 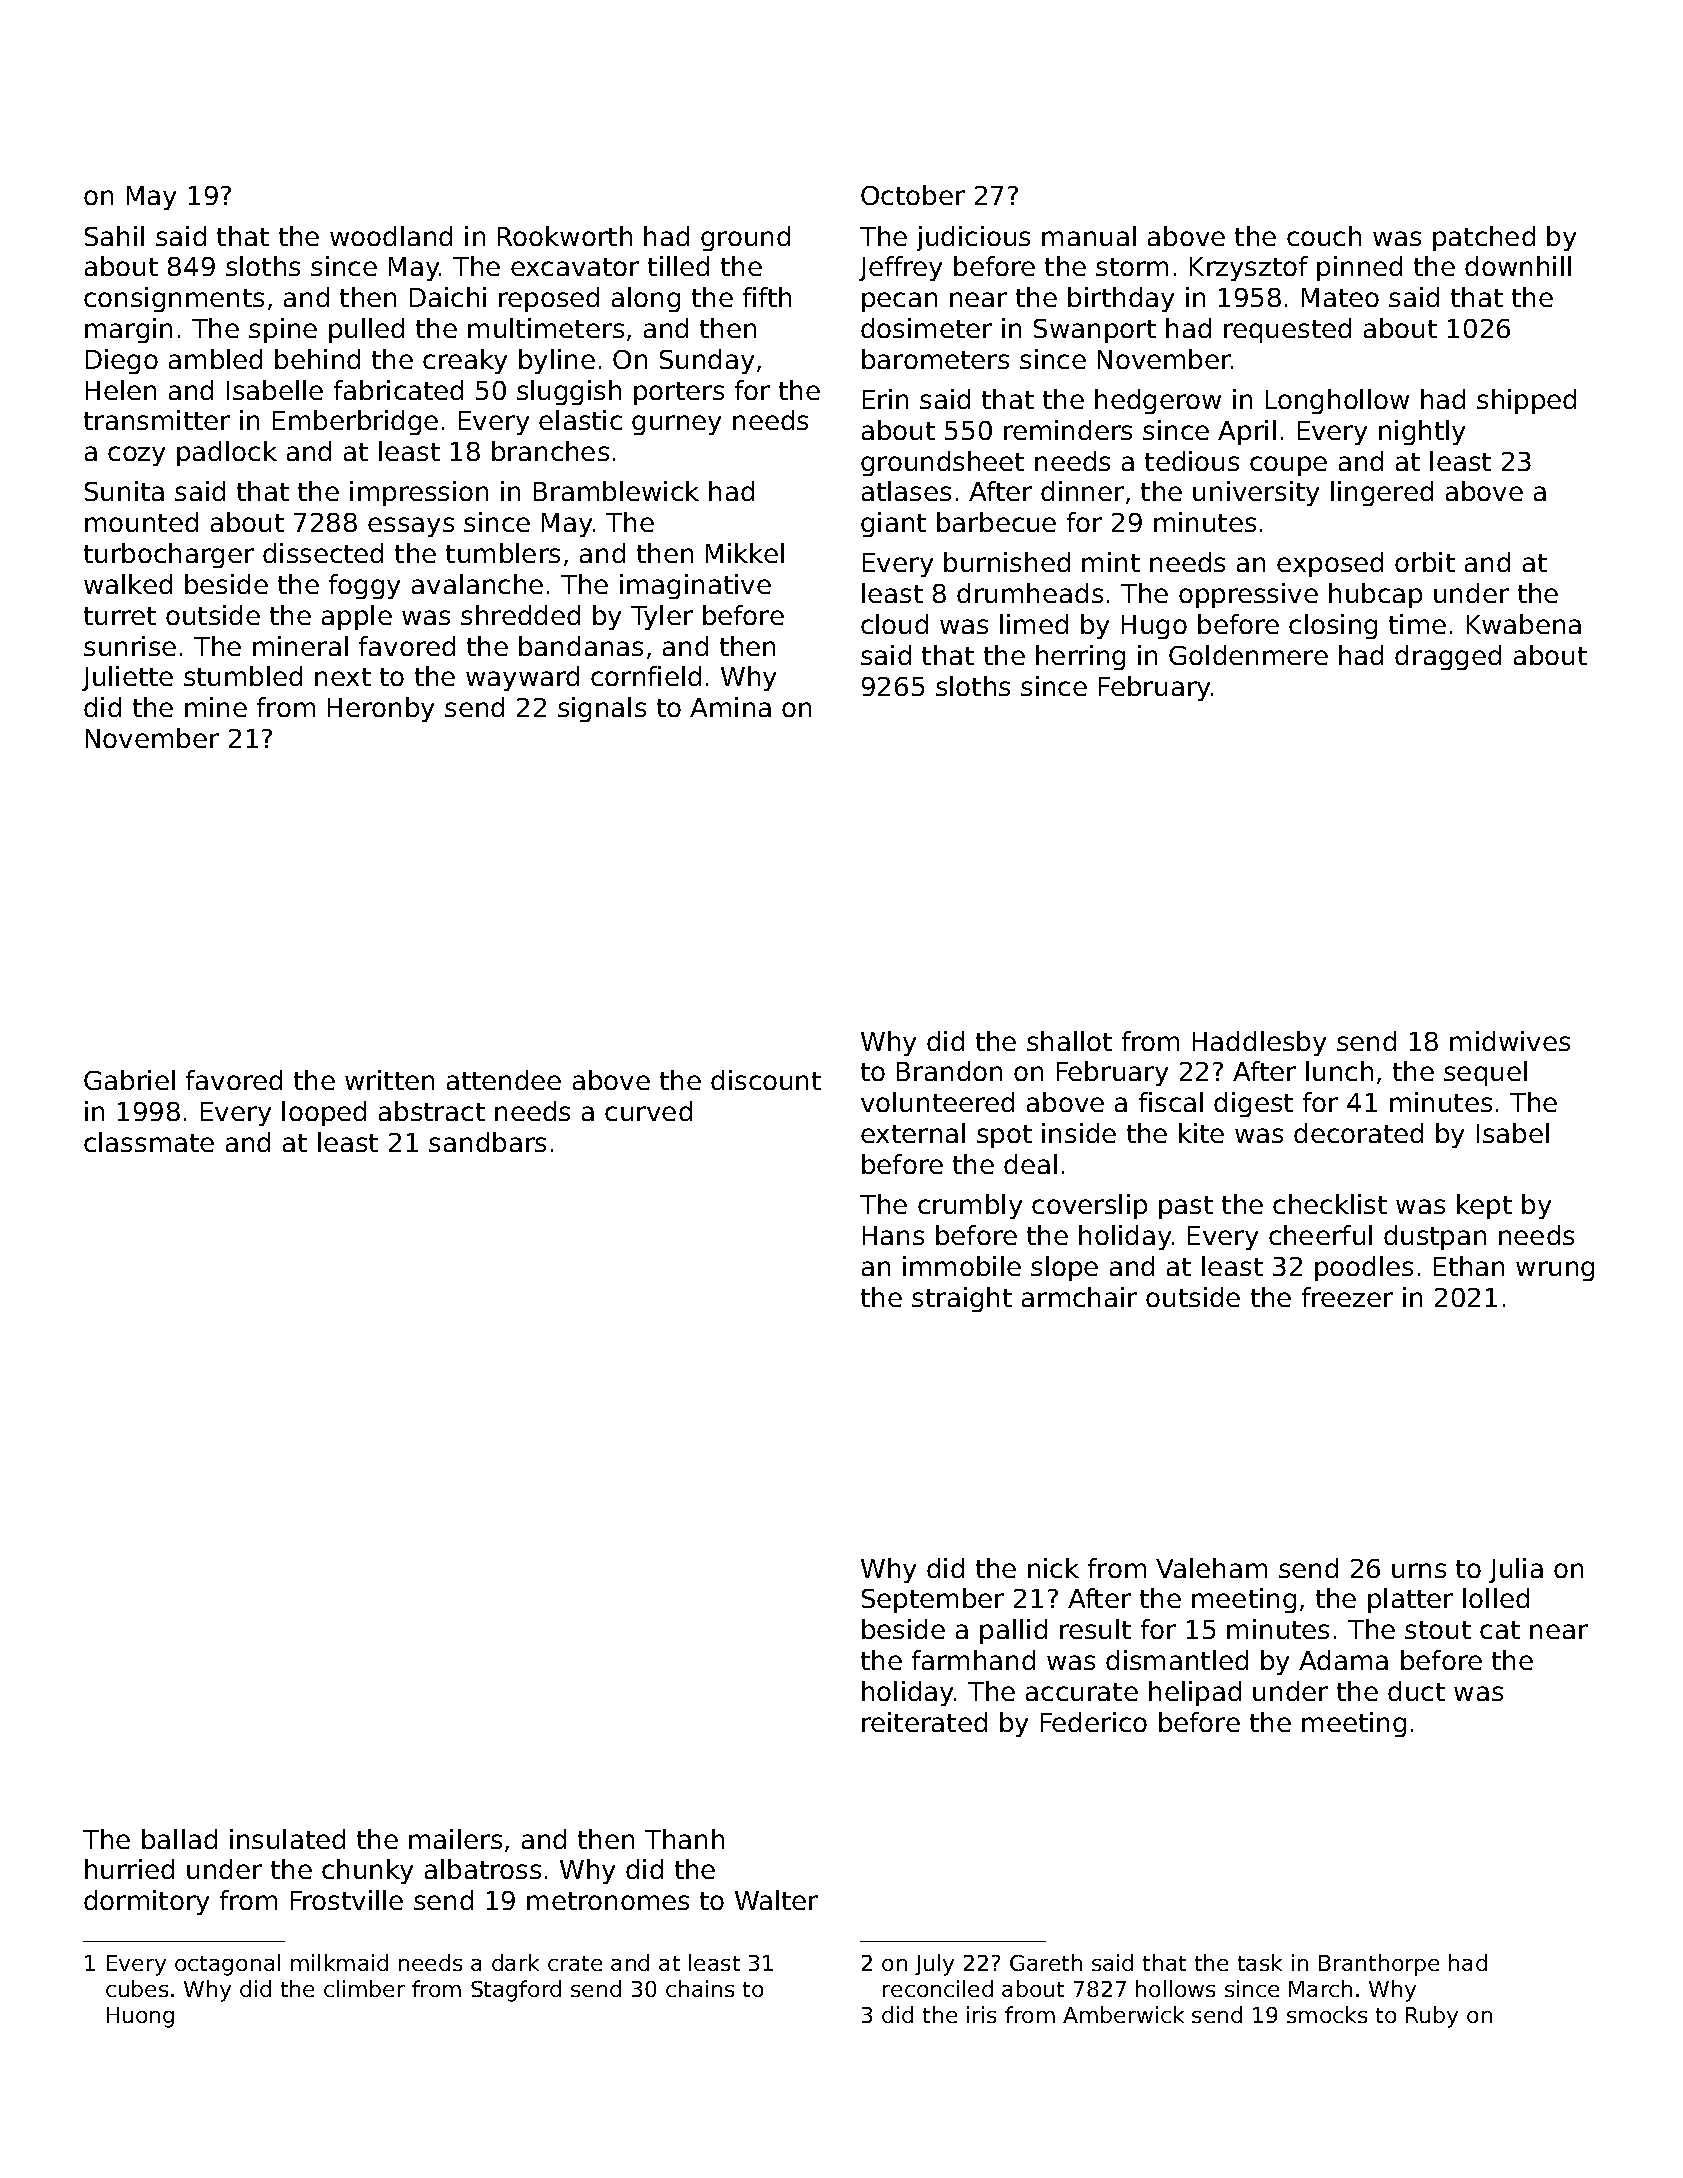 What do you see at coordinates (391, 236) in the image?
I see `woodland` at bounding box center [391, 236].
